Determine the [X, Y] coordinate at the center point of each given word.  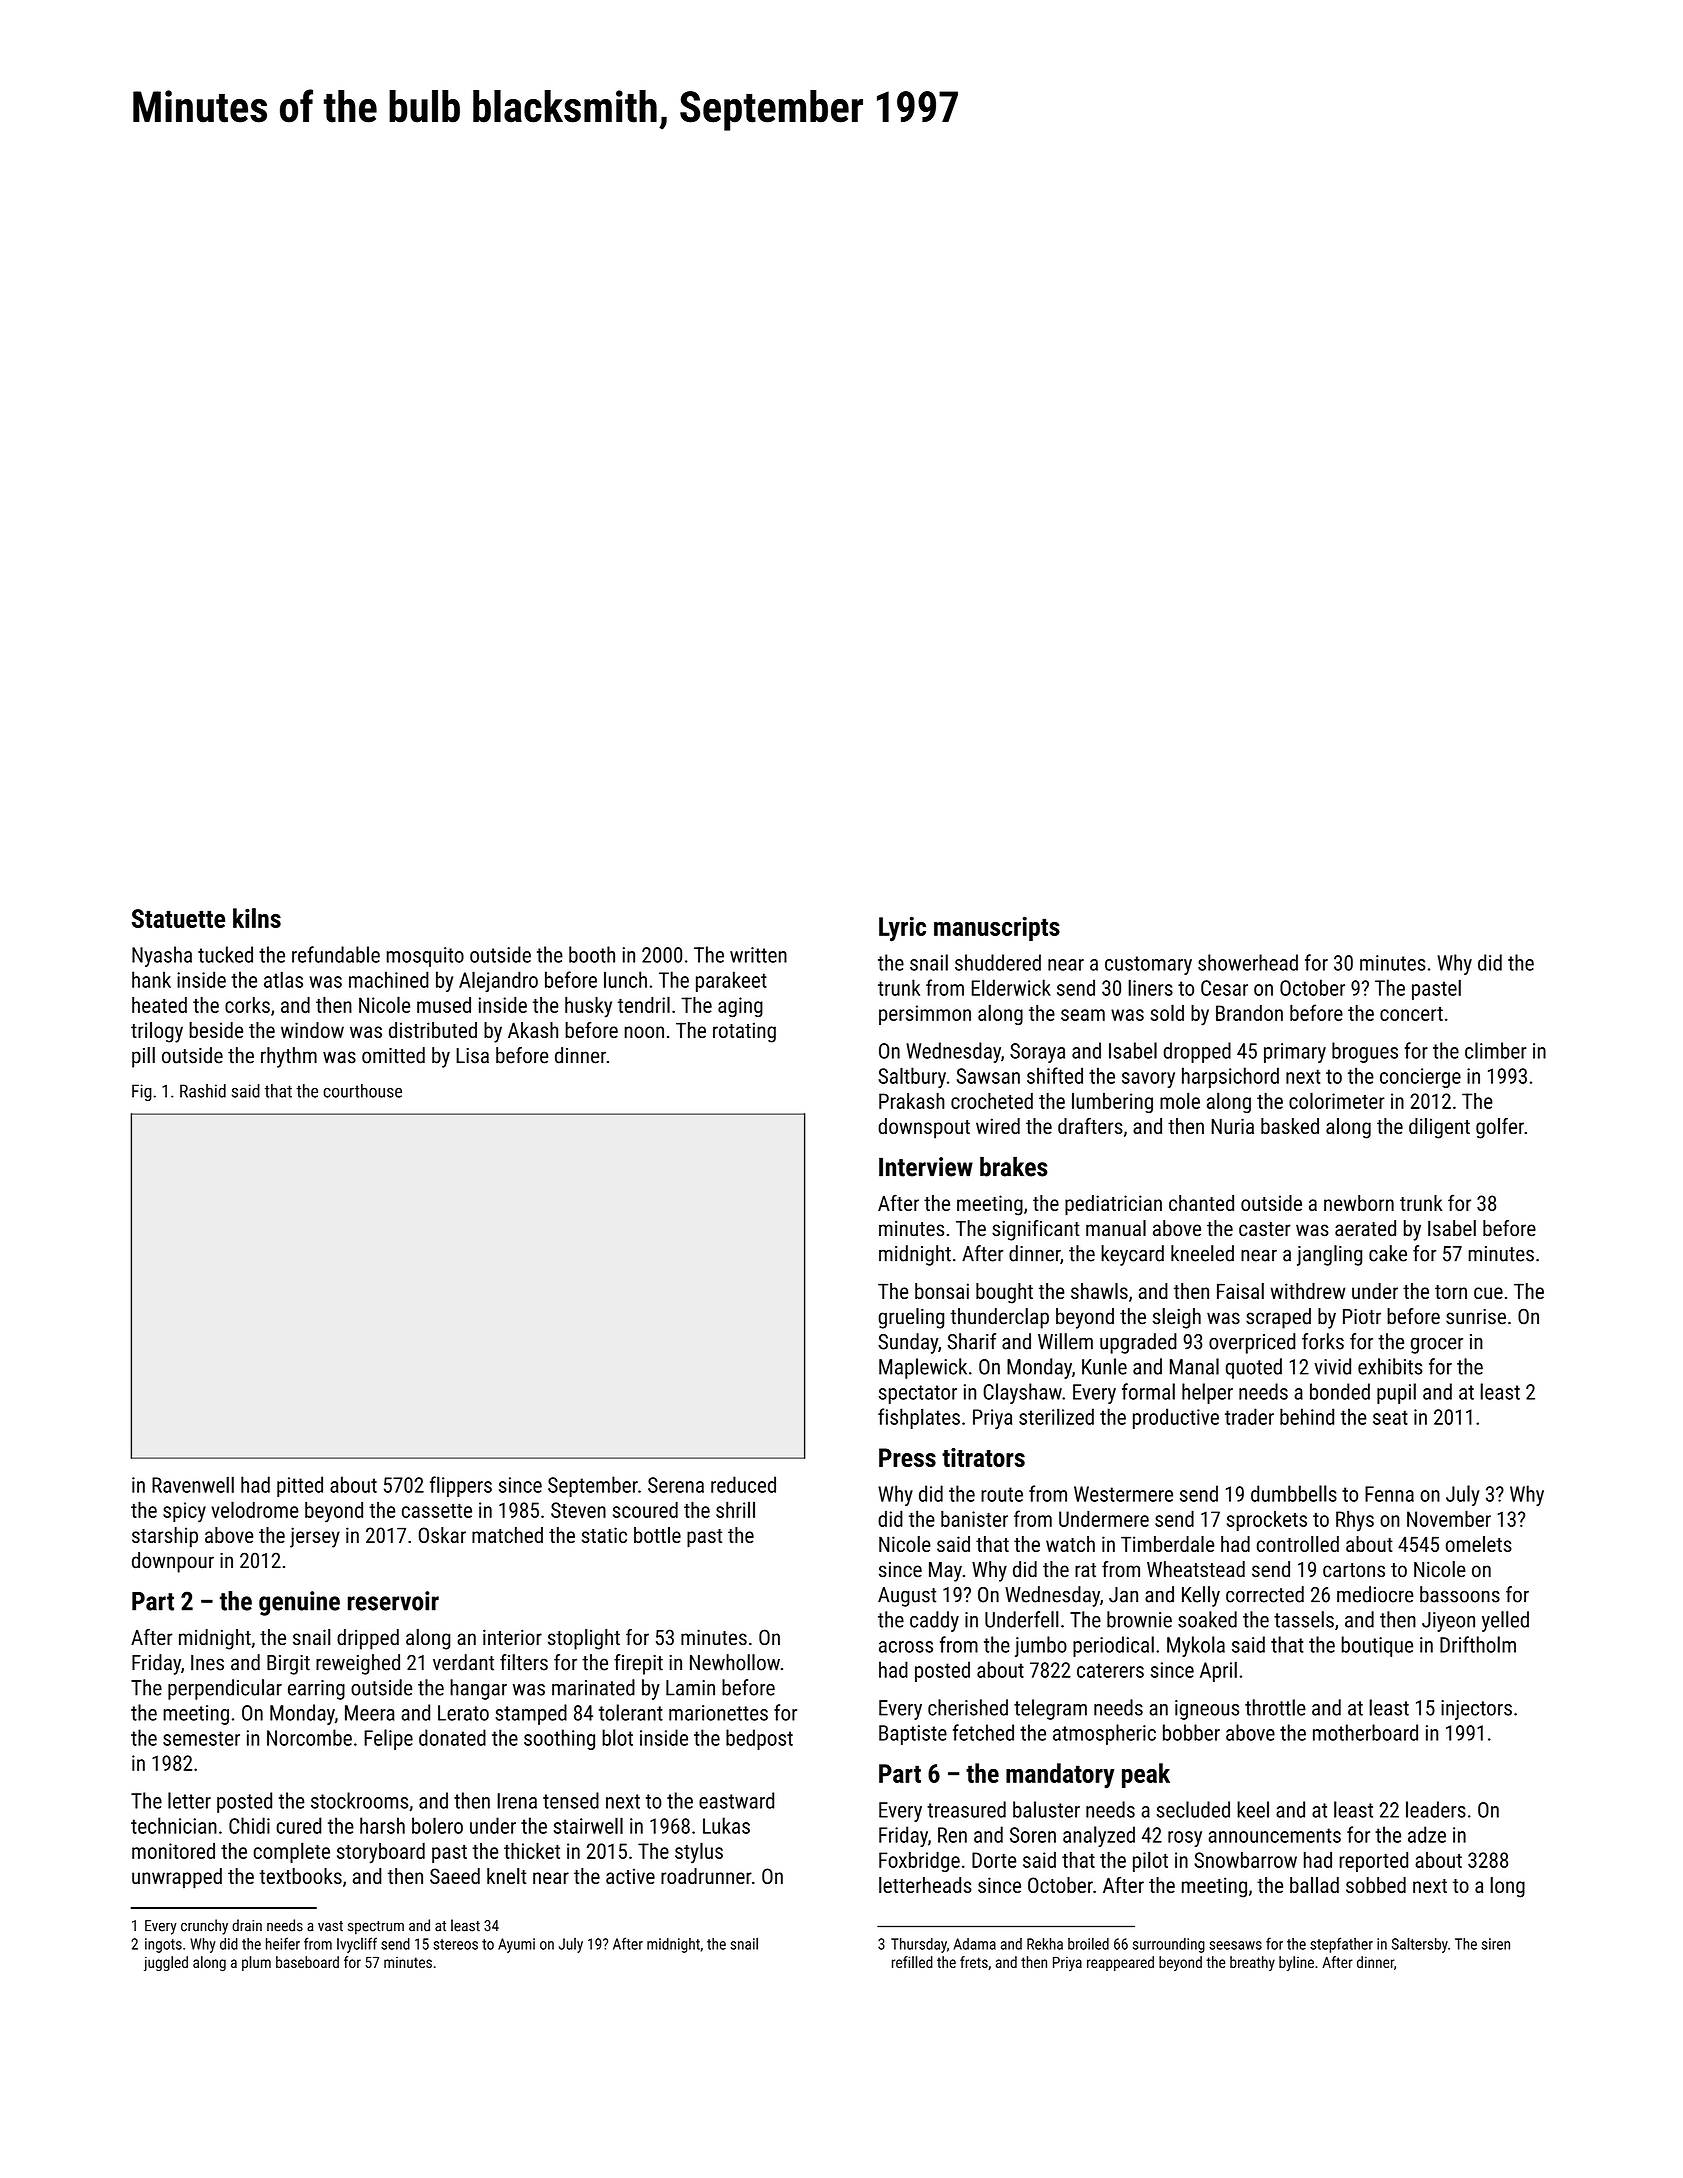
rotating [744, 1032]
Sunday [908, 1343]
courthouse [362, 1091]
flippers [461, 1486]
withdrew [1307, 1291]
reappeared [1120, 1963]
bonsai [942, 1291]
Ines [207, 1663]
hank [151, 979]
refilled [912, 1962]
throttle [1275, 1707]
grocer [1437, 1346]
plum [256, 1963]
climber [1496, 1050]
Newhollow [735, 1662]
